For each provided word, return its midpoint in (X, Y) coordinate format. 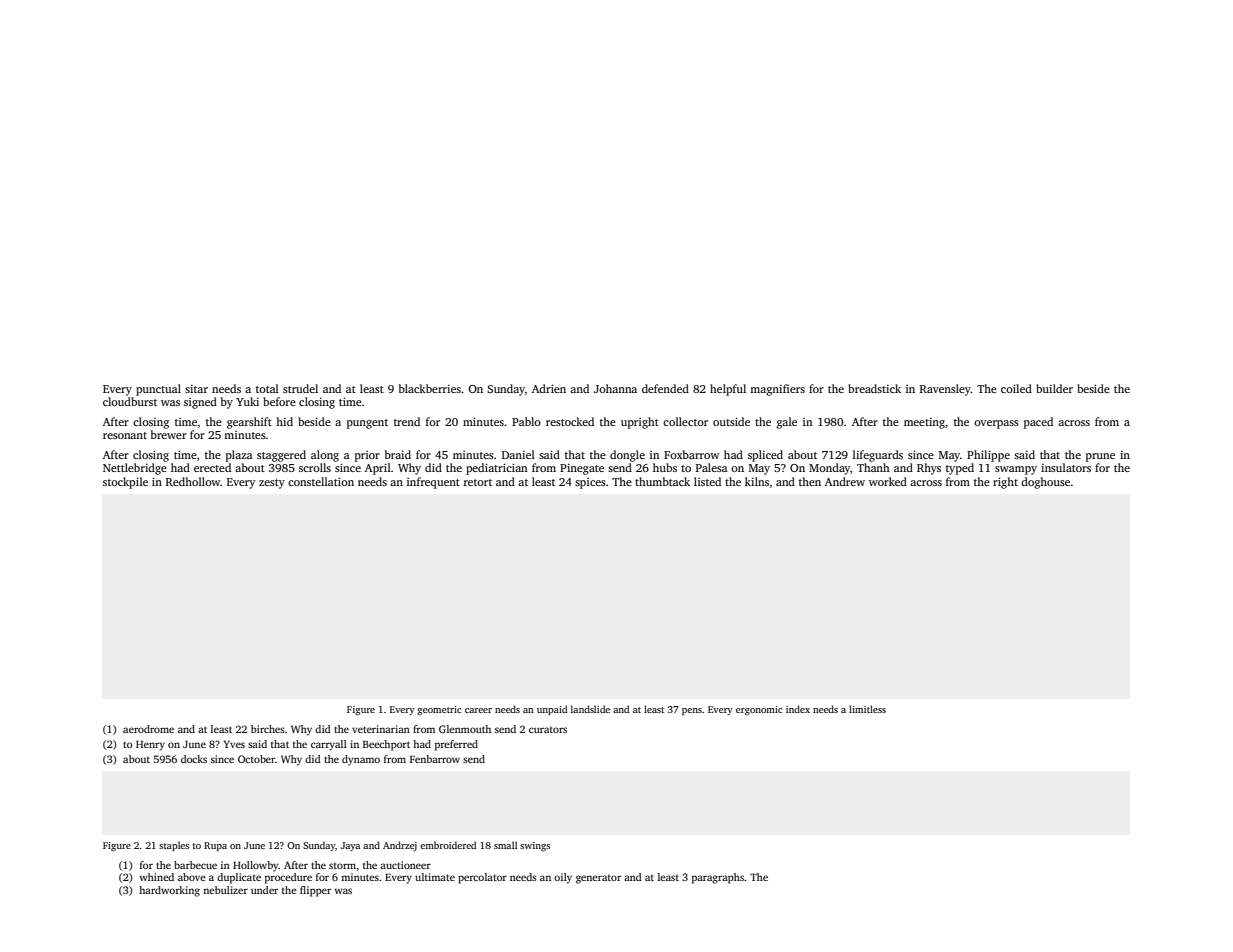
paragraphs (718, 878)
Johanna (615, 388)
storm (342, 866)
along (325, 456)
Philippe (988, 456)
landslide (590, 709)
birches (268, 729)
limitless (867, 709)
